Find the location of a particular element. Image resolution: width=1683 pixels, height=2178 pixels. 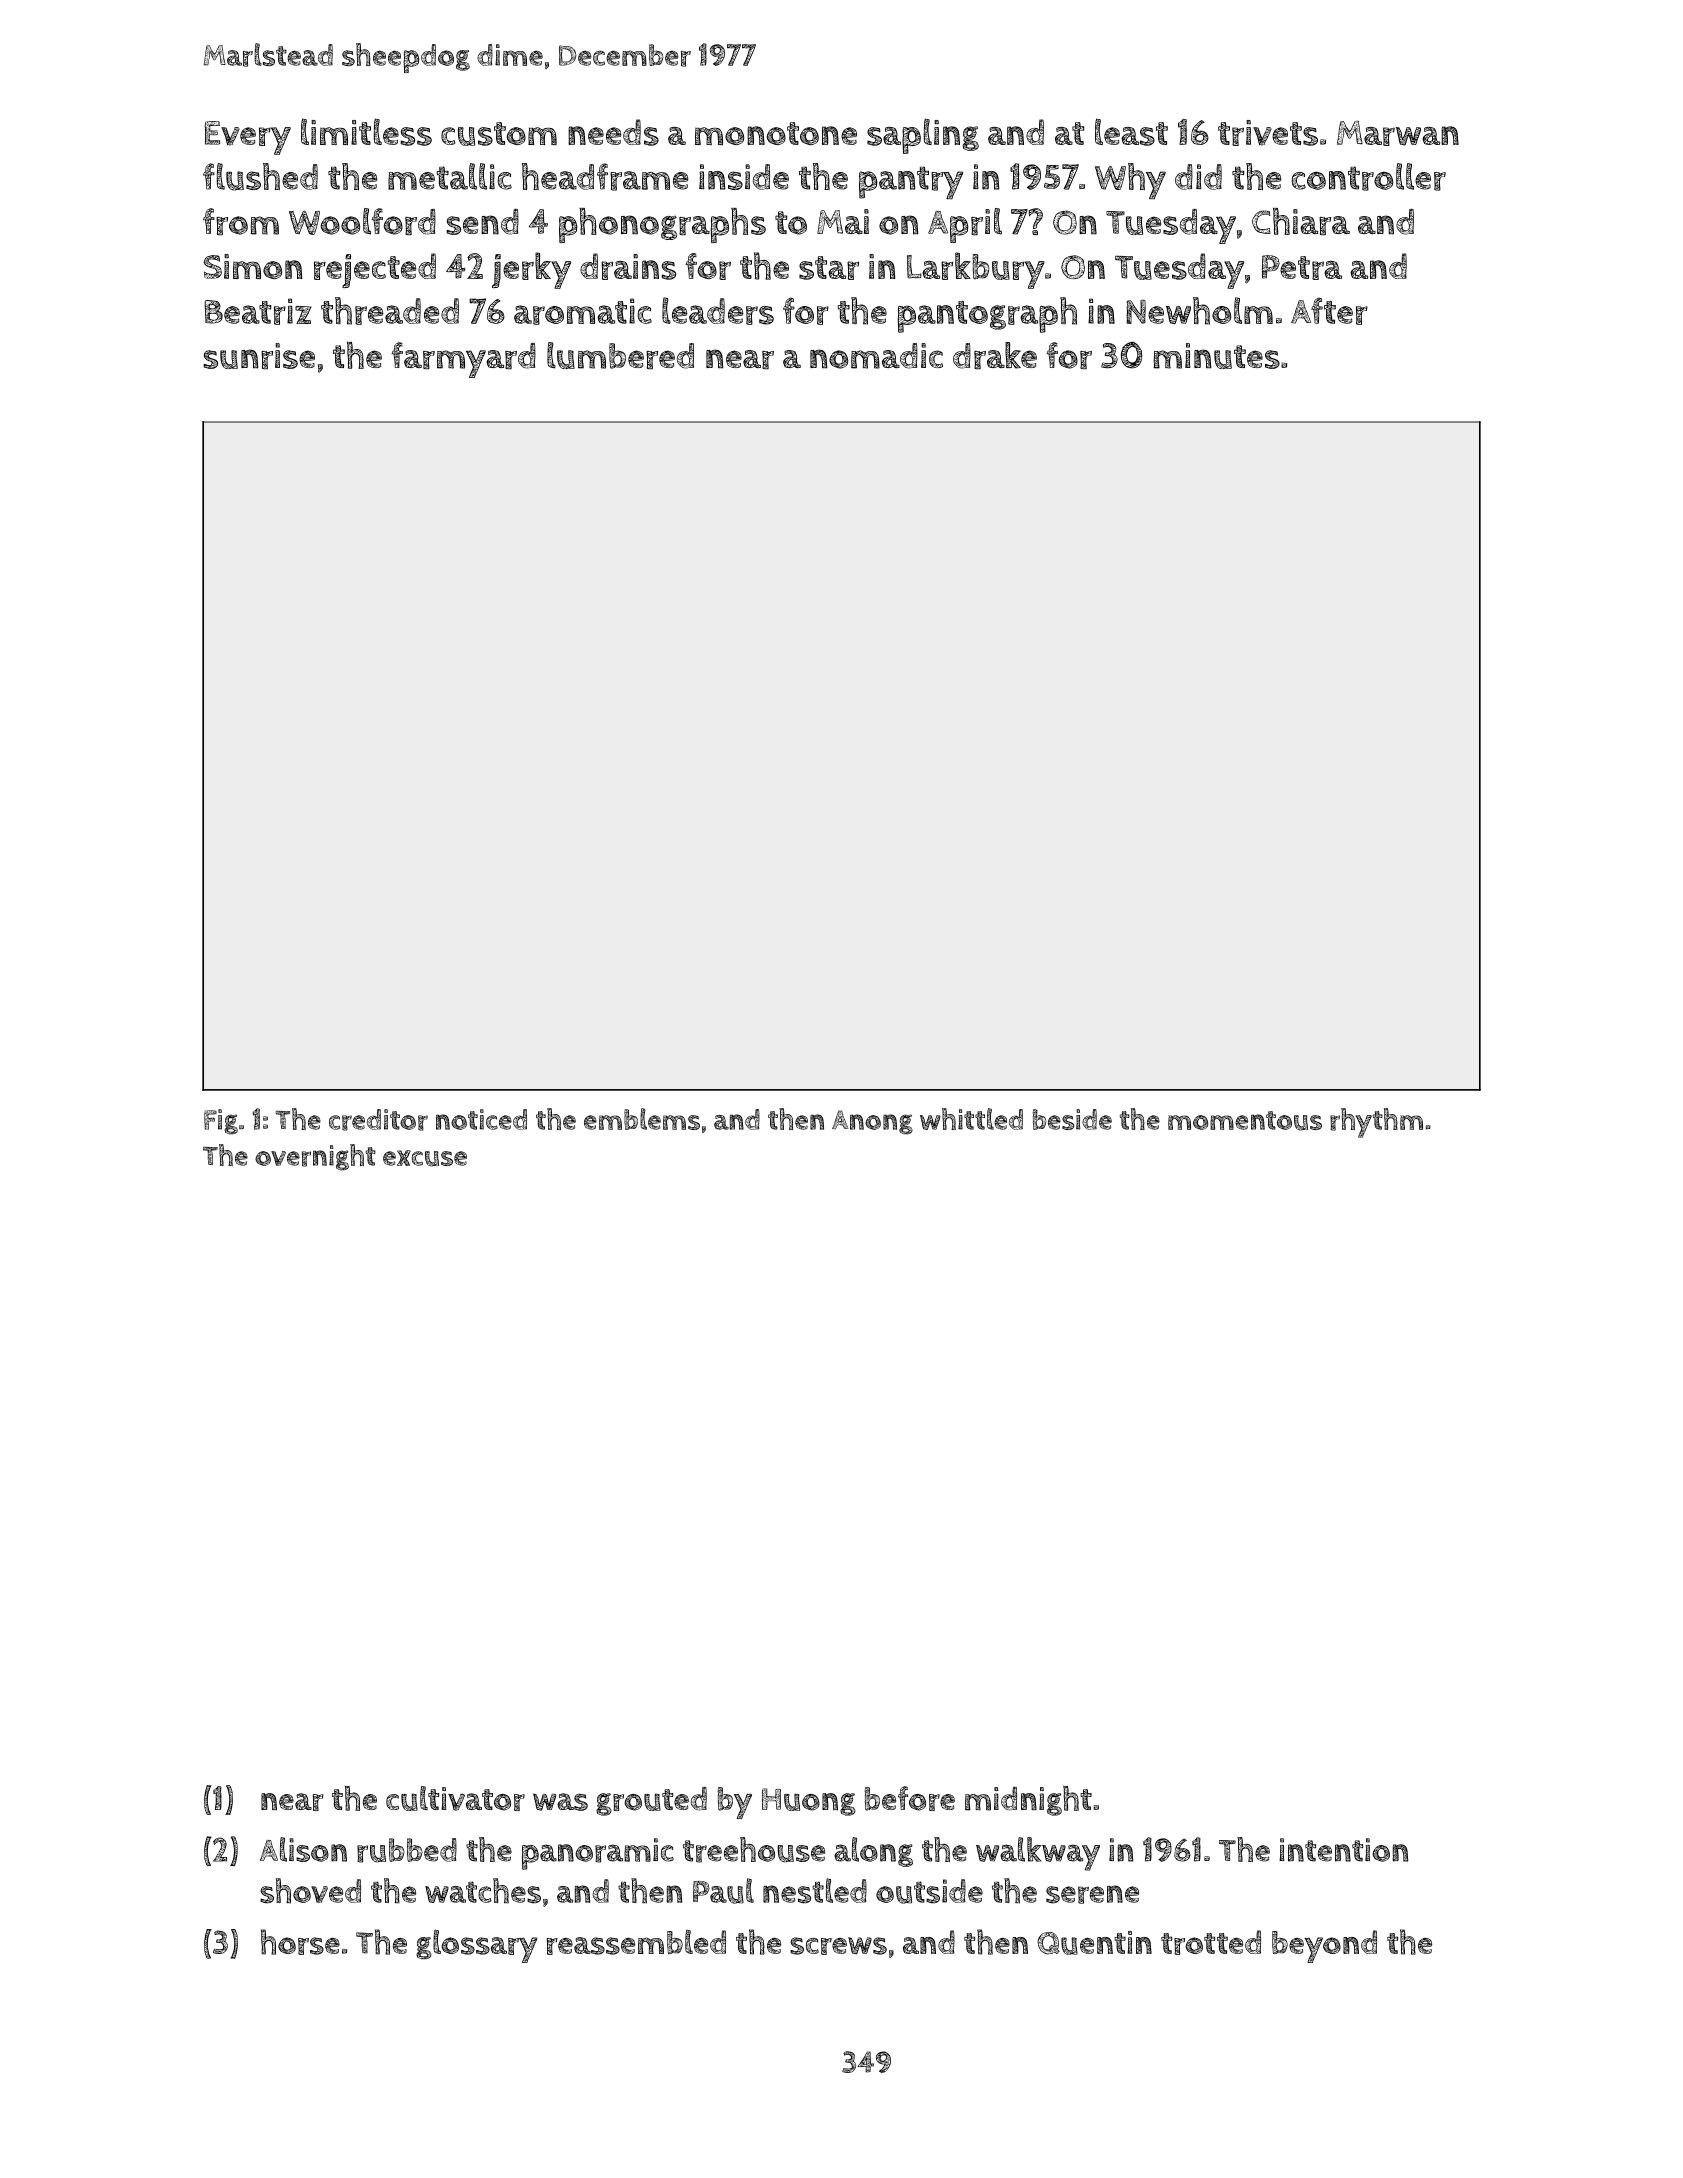

cultivator is located at coordinates (455, 1798).
